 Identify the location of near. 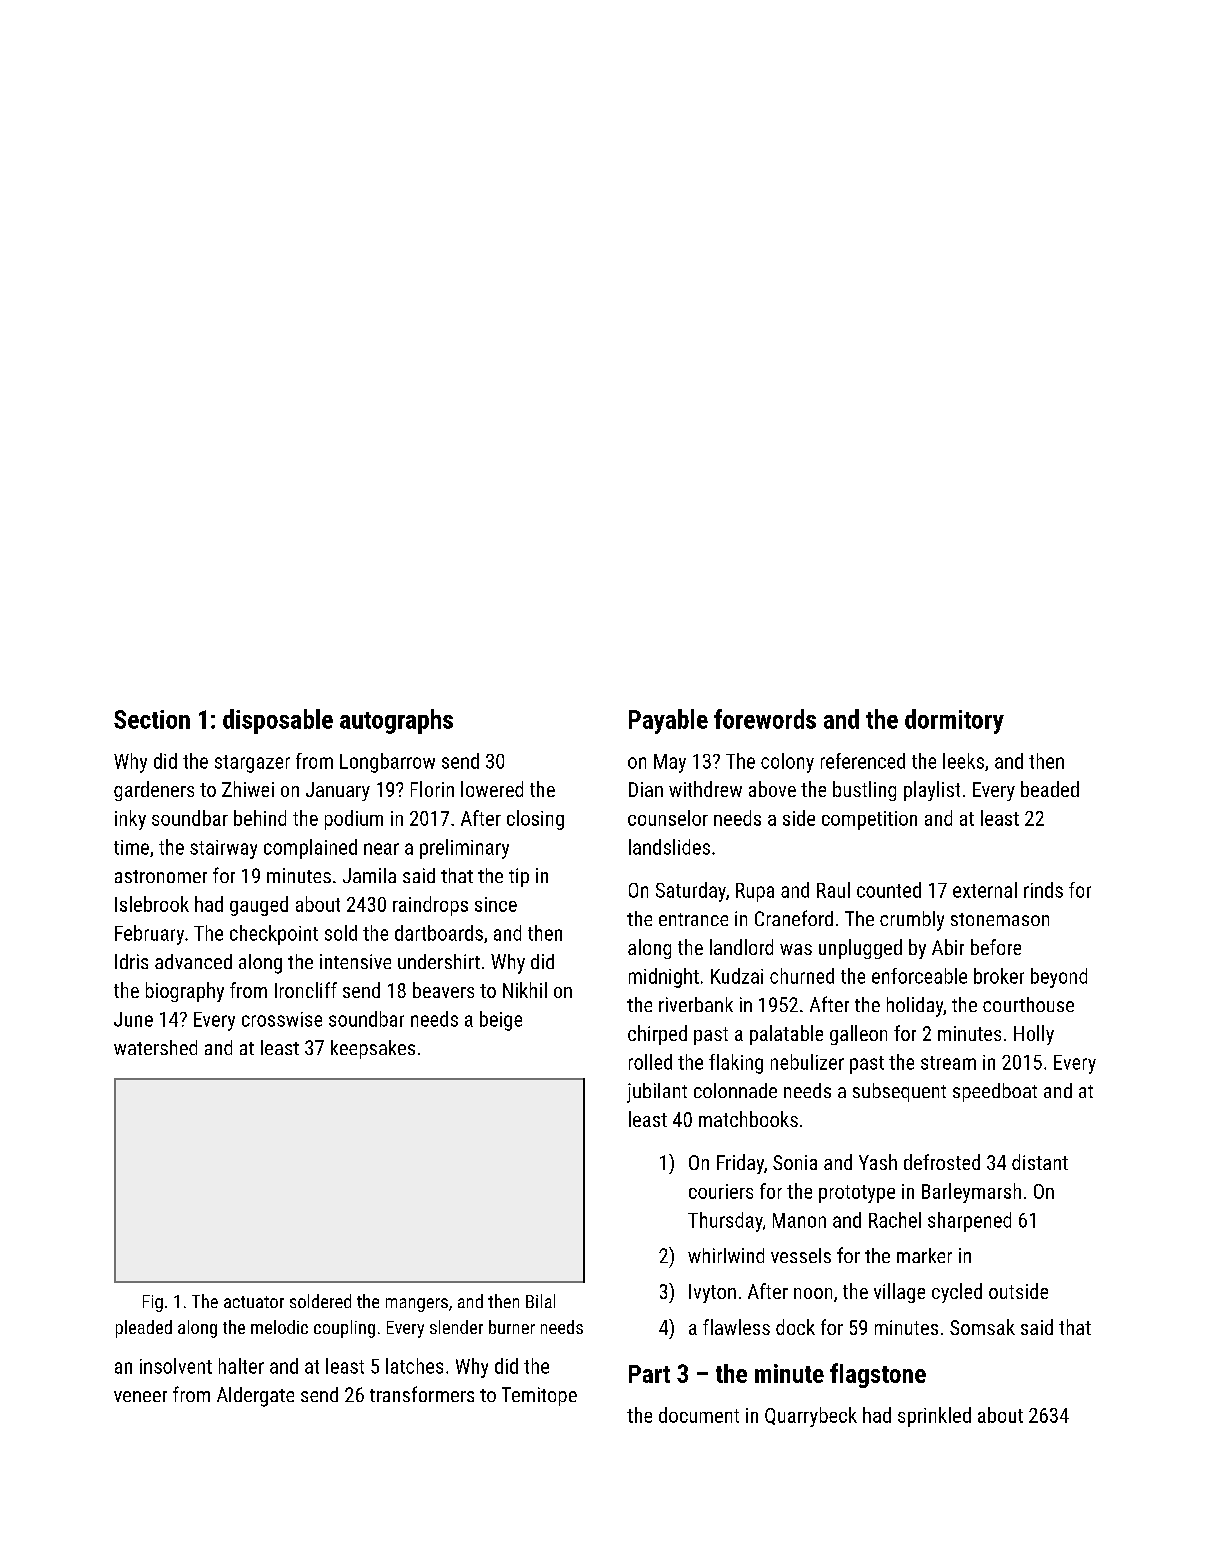
(381, 849).
